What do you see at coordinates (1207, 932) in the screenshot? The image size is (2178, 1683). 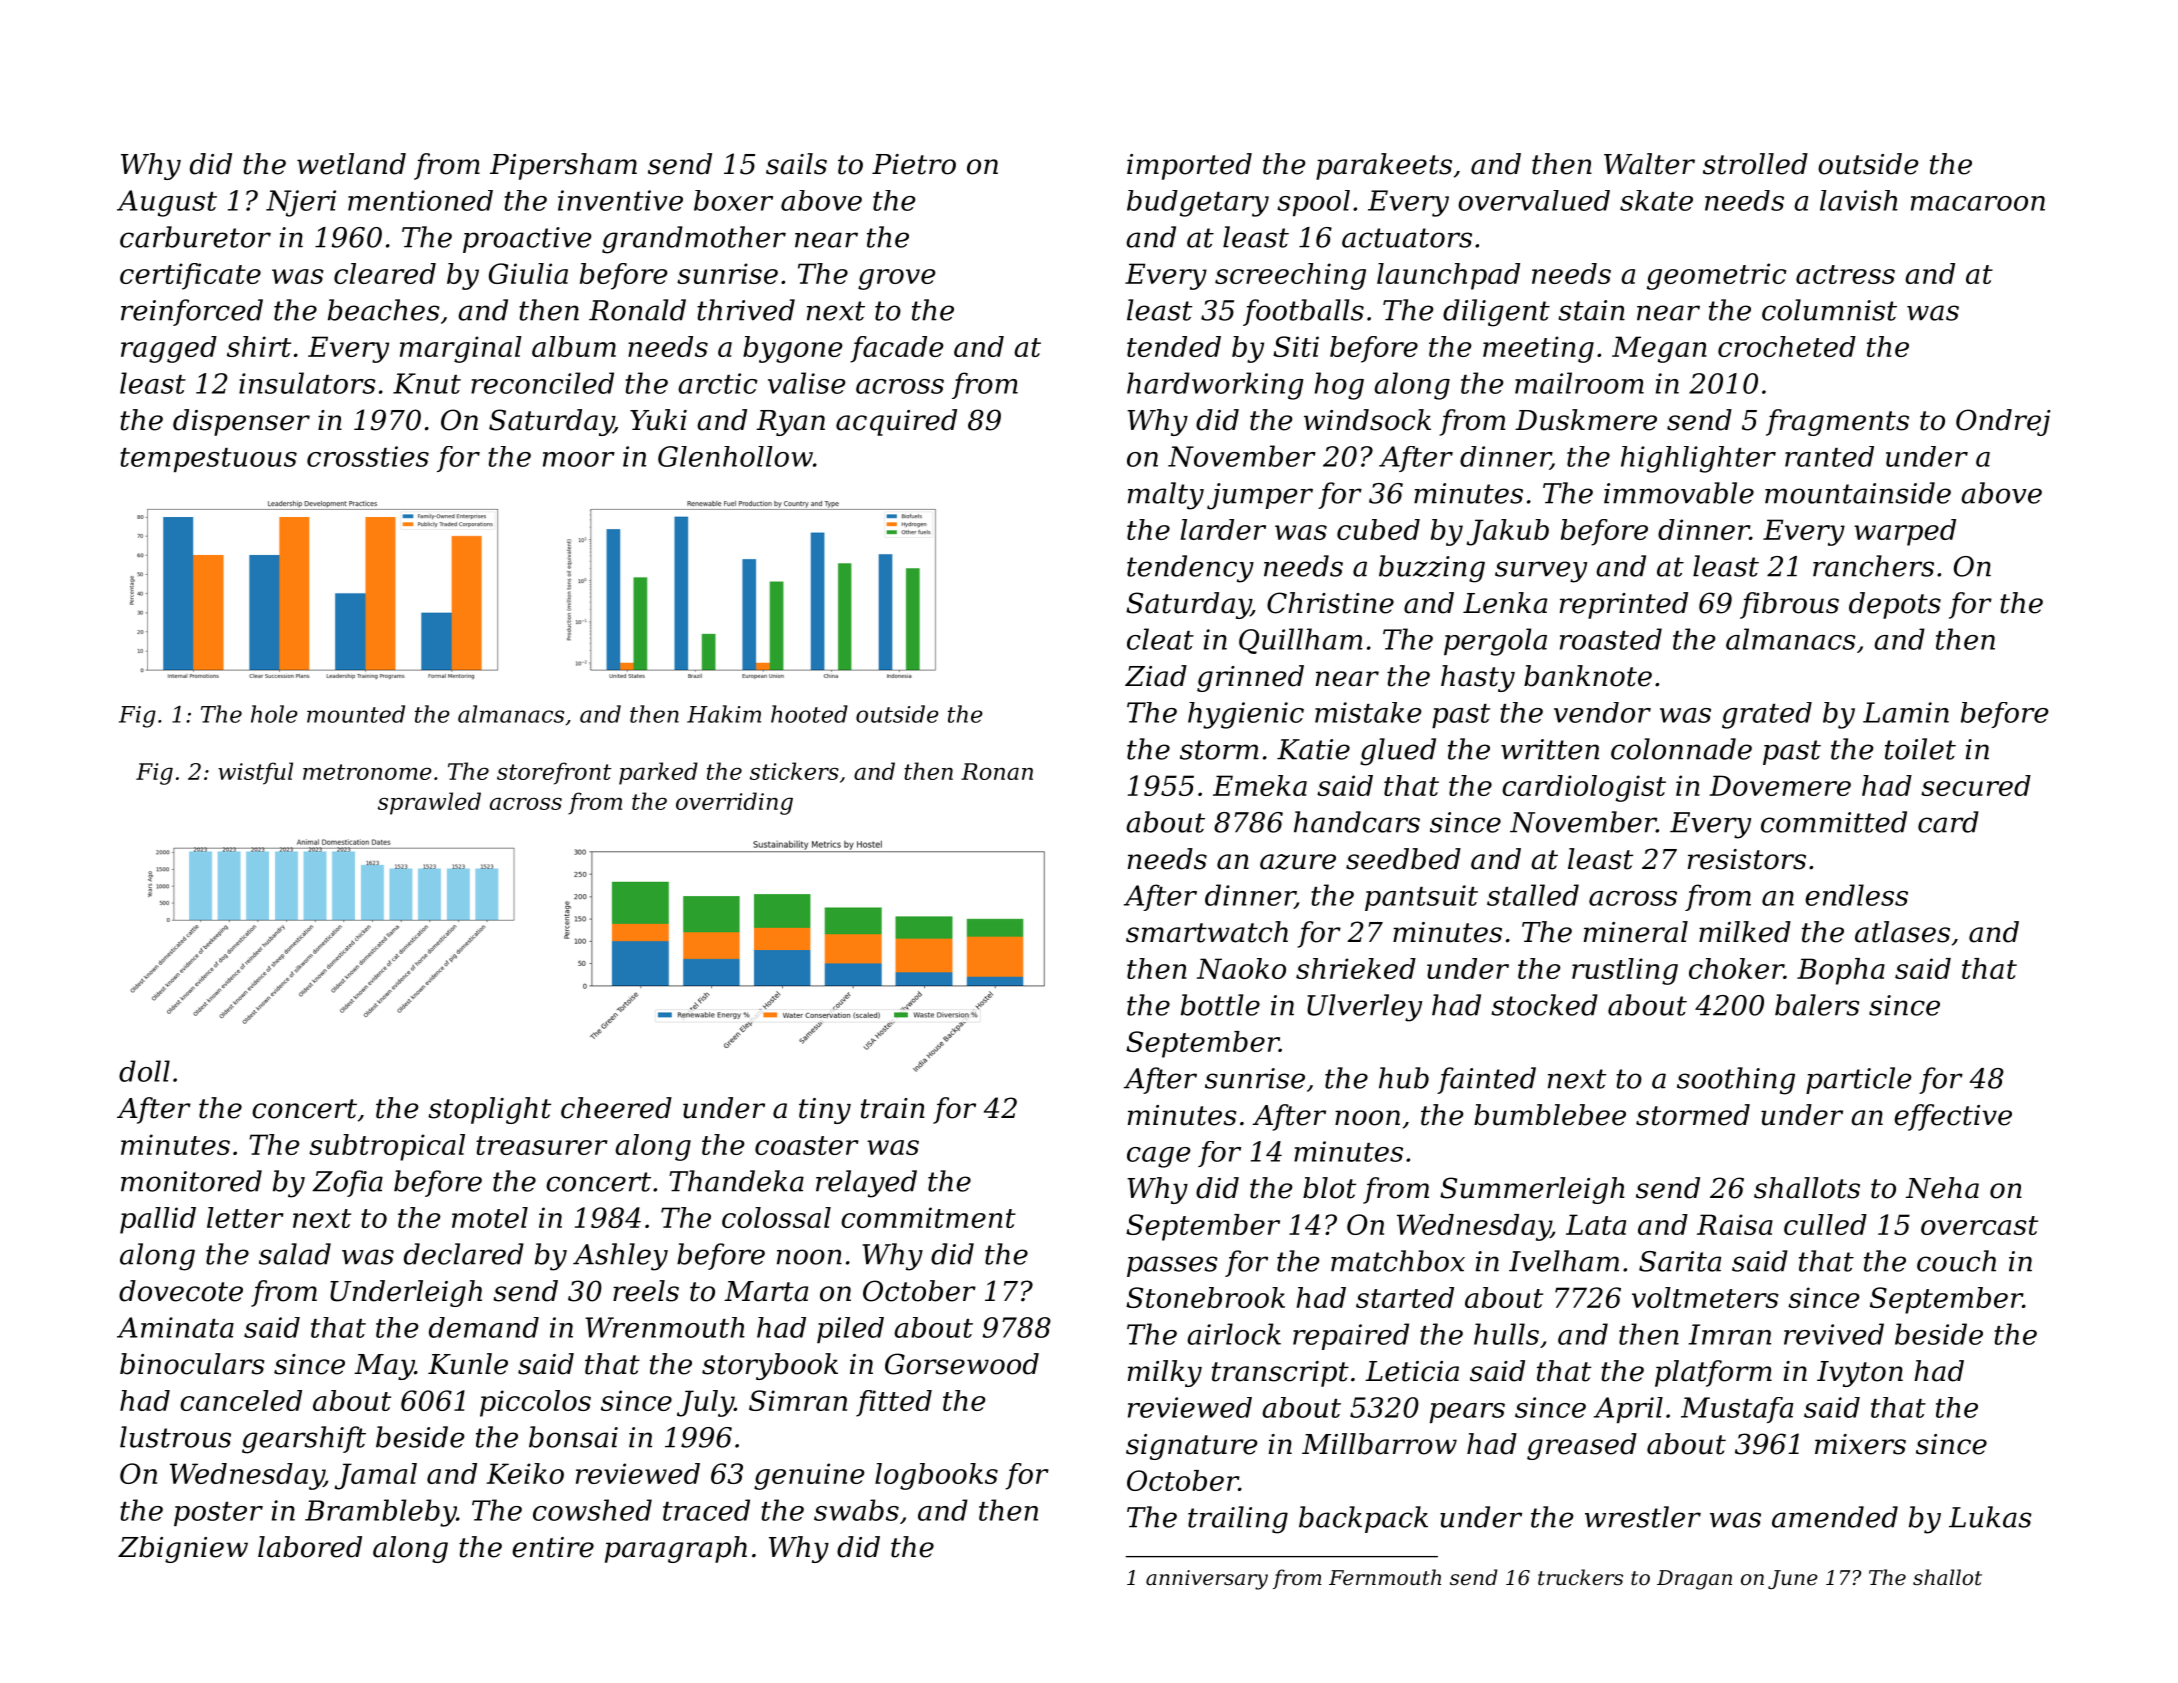 I see `smartwatch` at bounding box center [1207, 932].
